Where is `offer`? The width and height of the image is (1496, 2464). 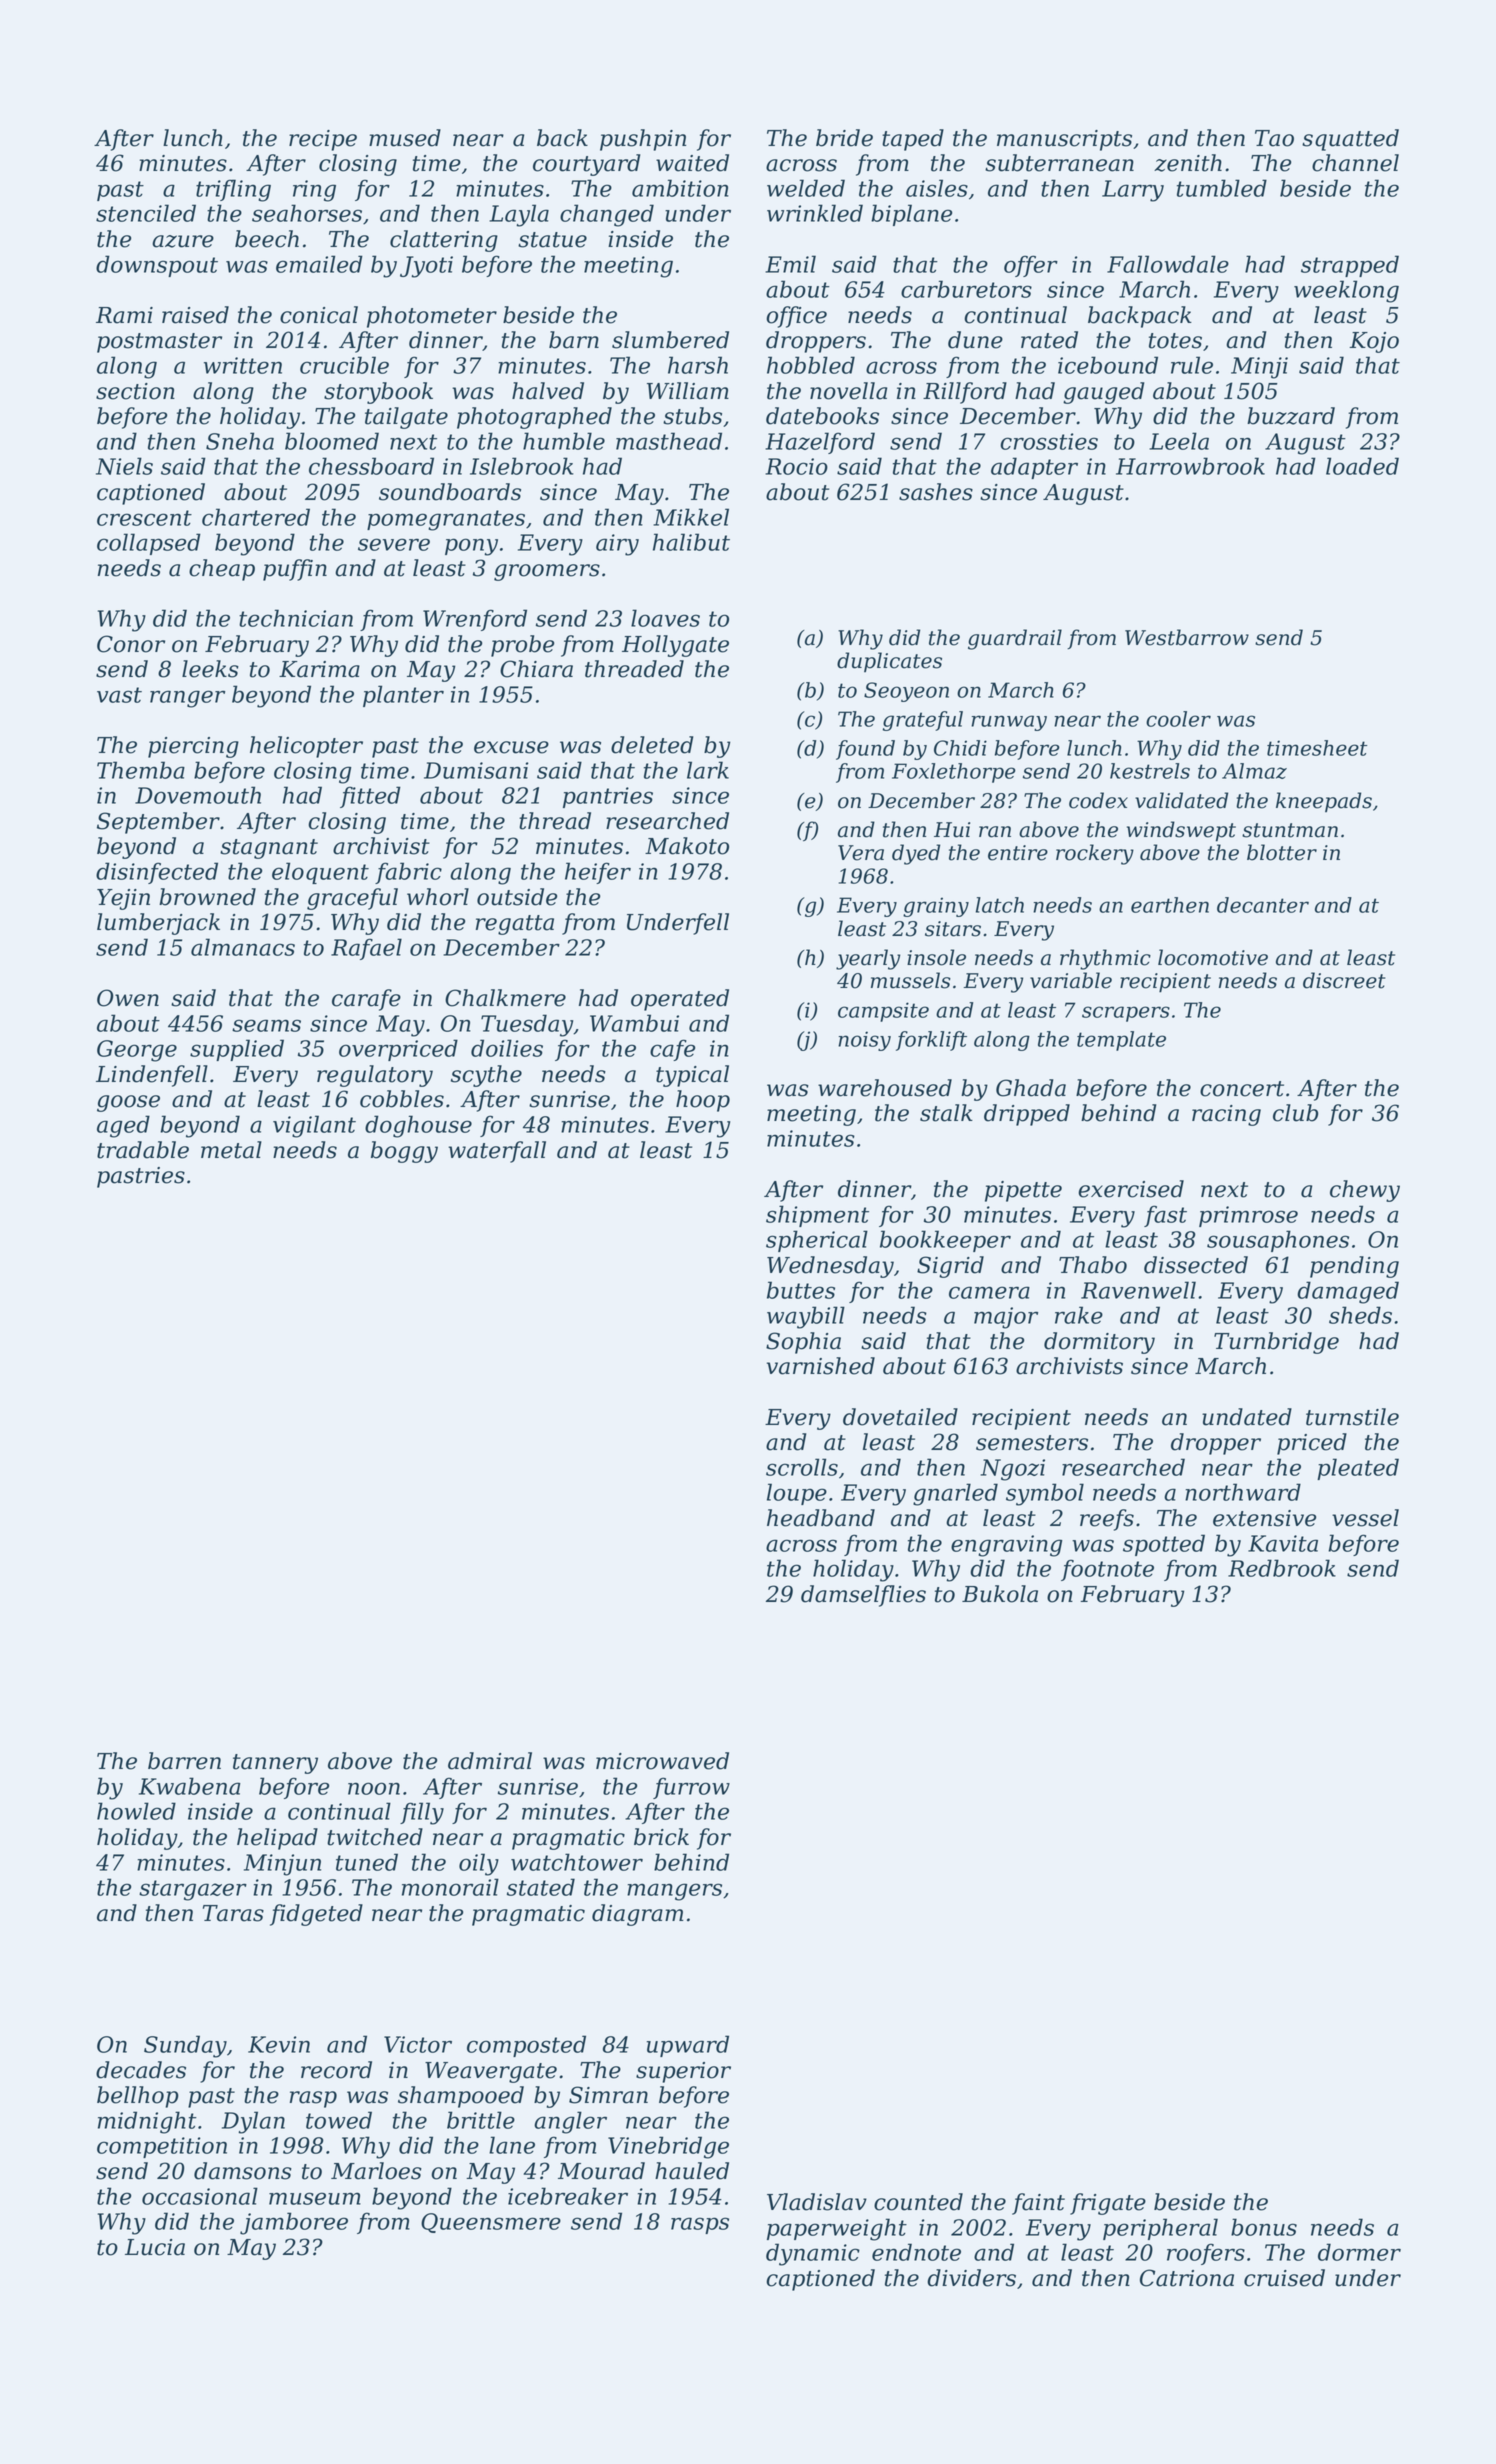
offer is located at coordinates (1031, 266).
